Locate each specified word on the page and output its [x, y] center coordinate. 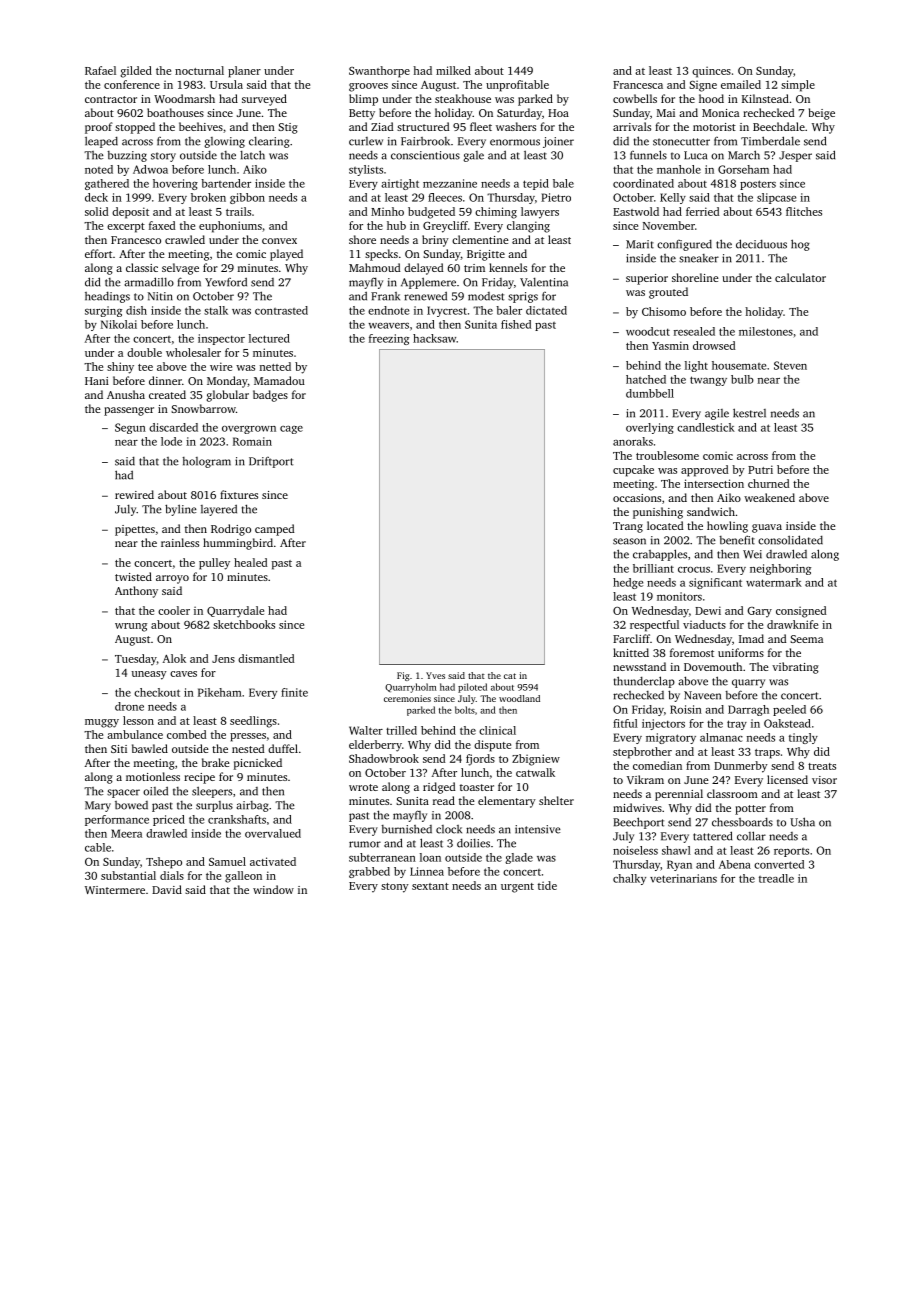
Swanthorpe [379, 72]
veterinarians [683, 878]
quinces [711, 72]
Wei [752, 554]
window [273, 889]
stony [395, 888]
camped [274, 530]
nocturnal [199, 70]
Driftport [271, 462]
